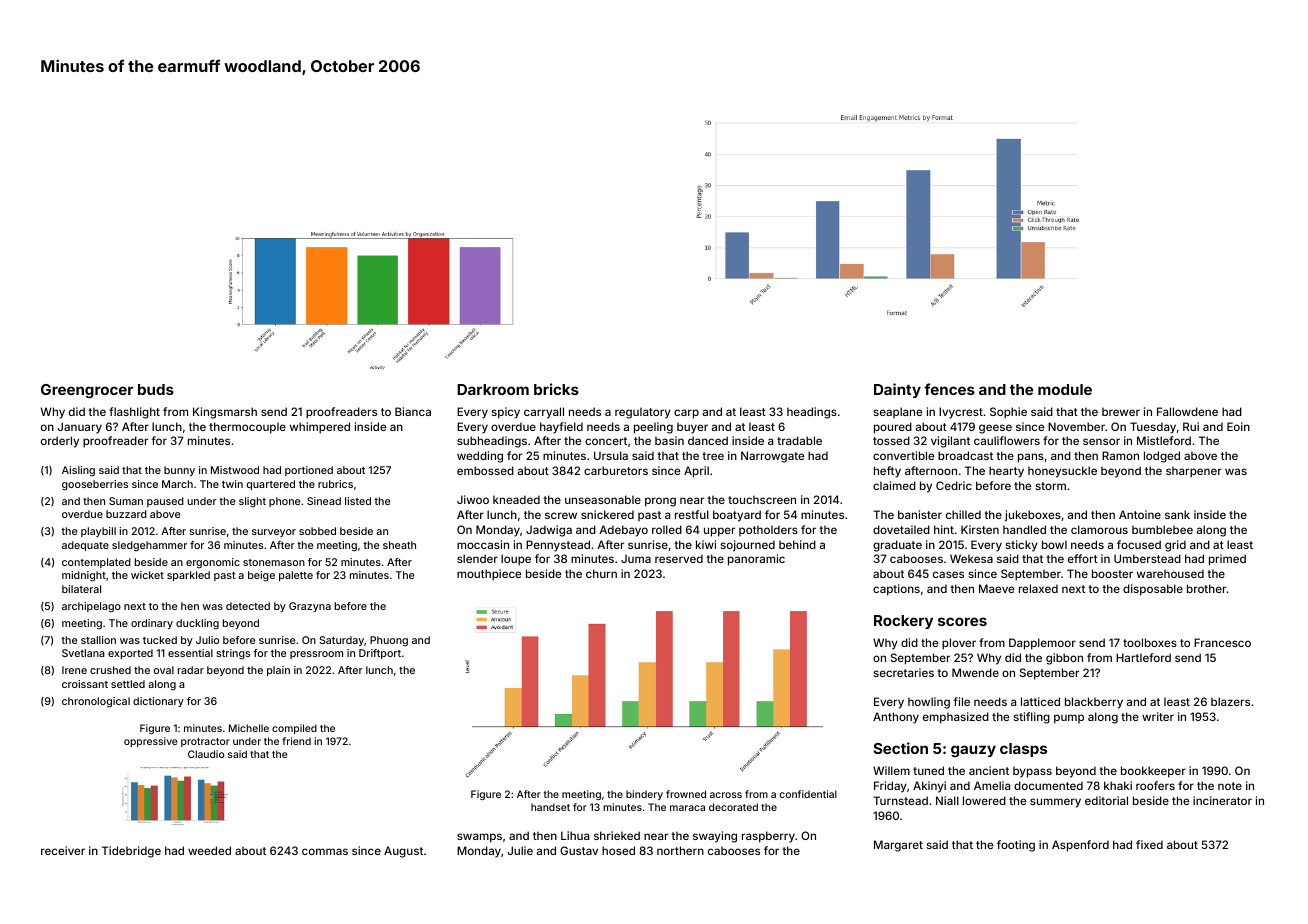 The height and width of the document is (924, 1308). What do you see at coordinates (156, 389) in the document?
I see `buds` at bounding box center [156, 389].
